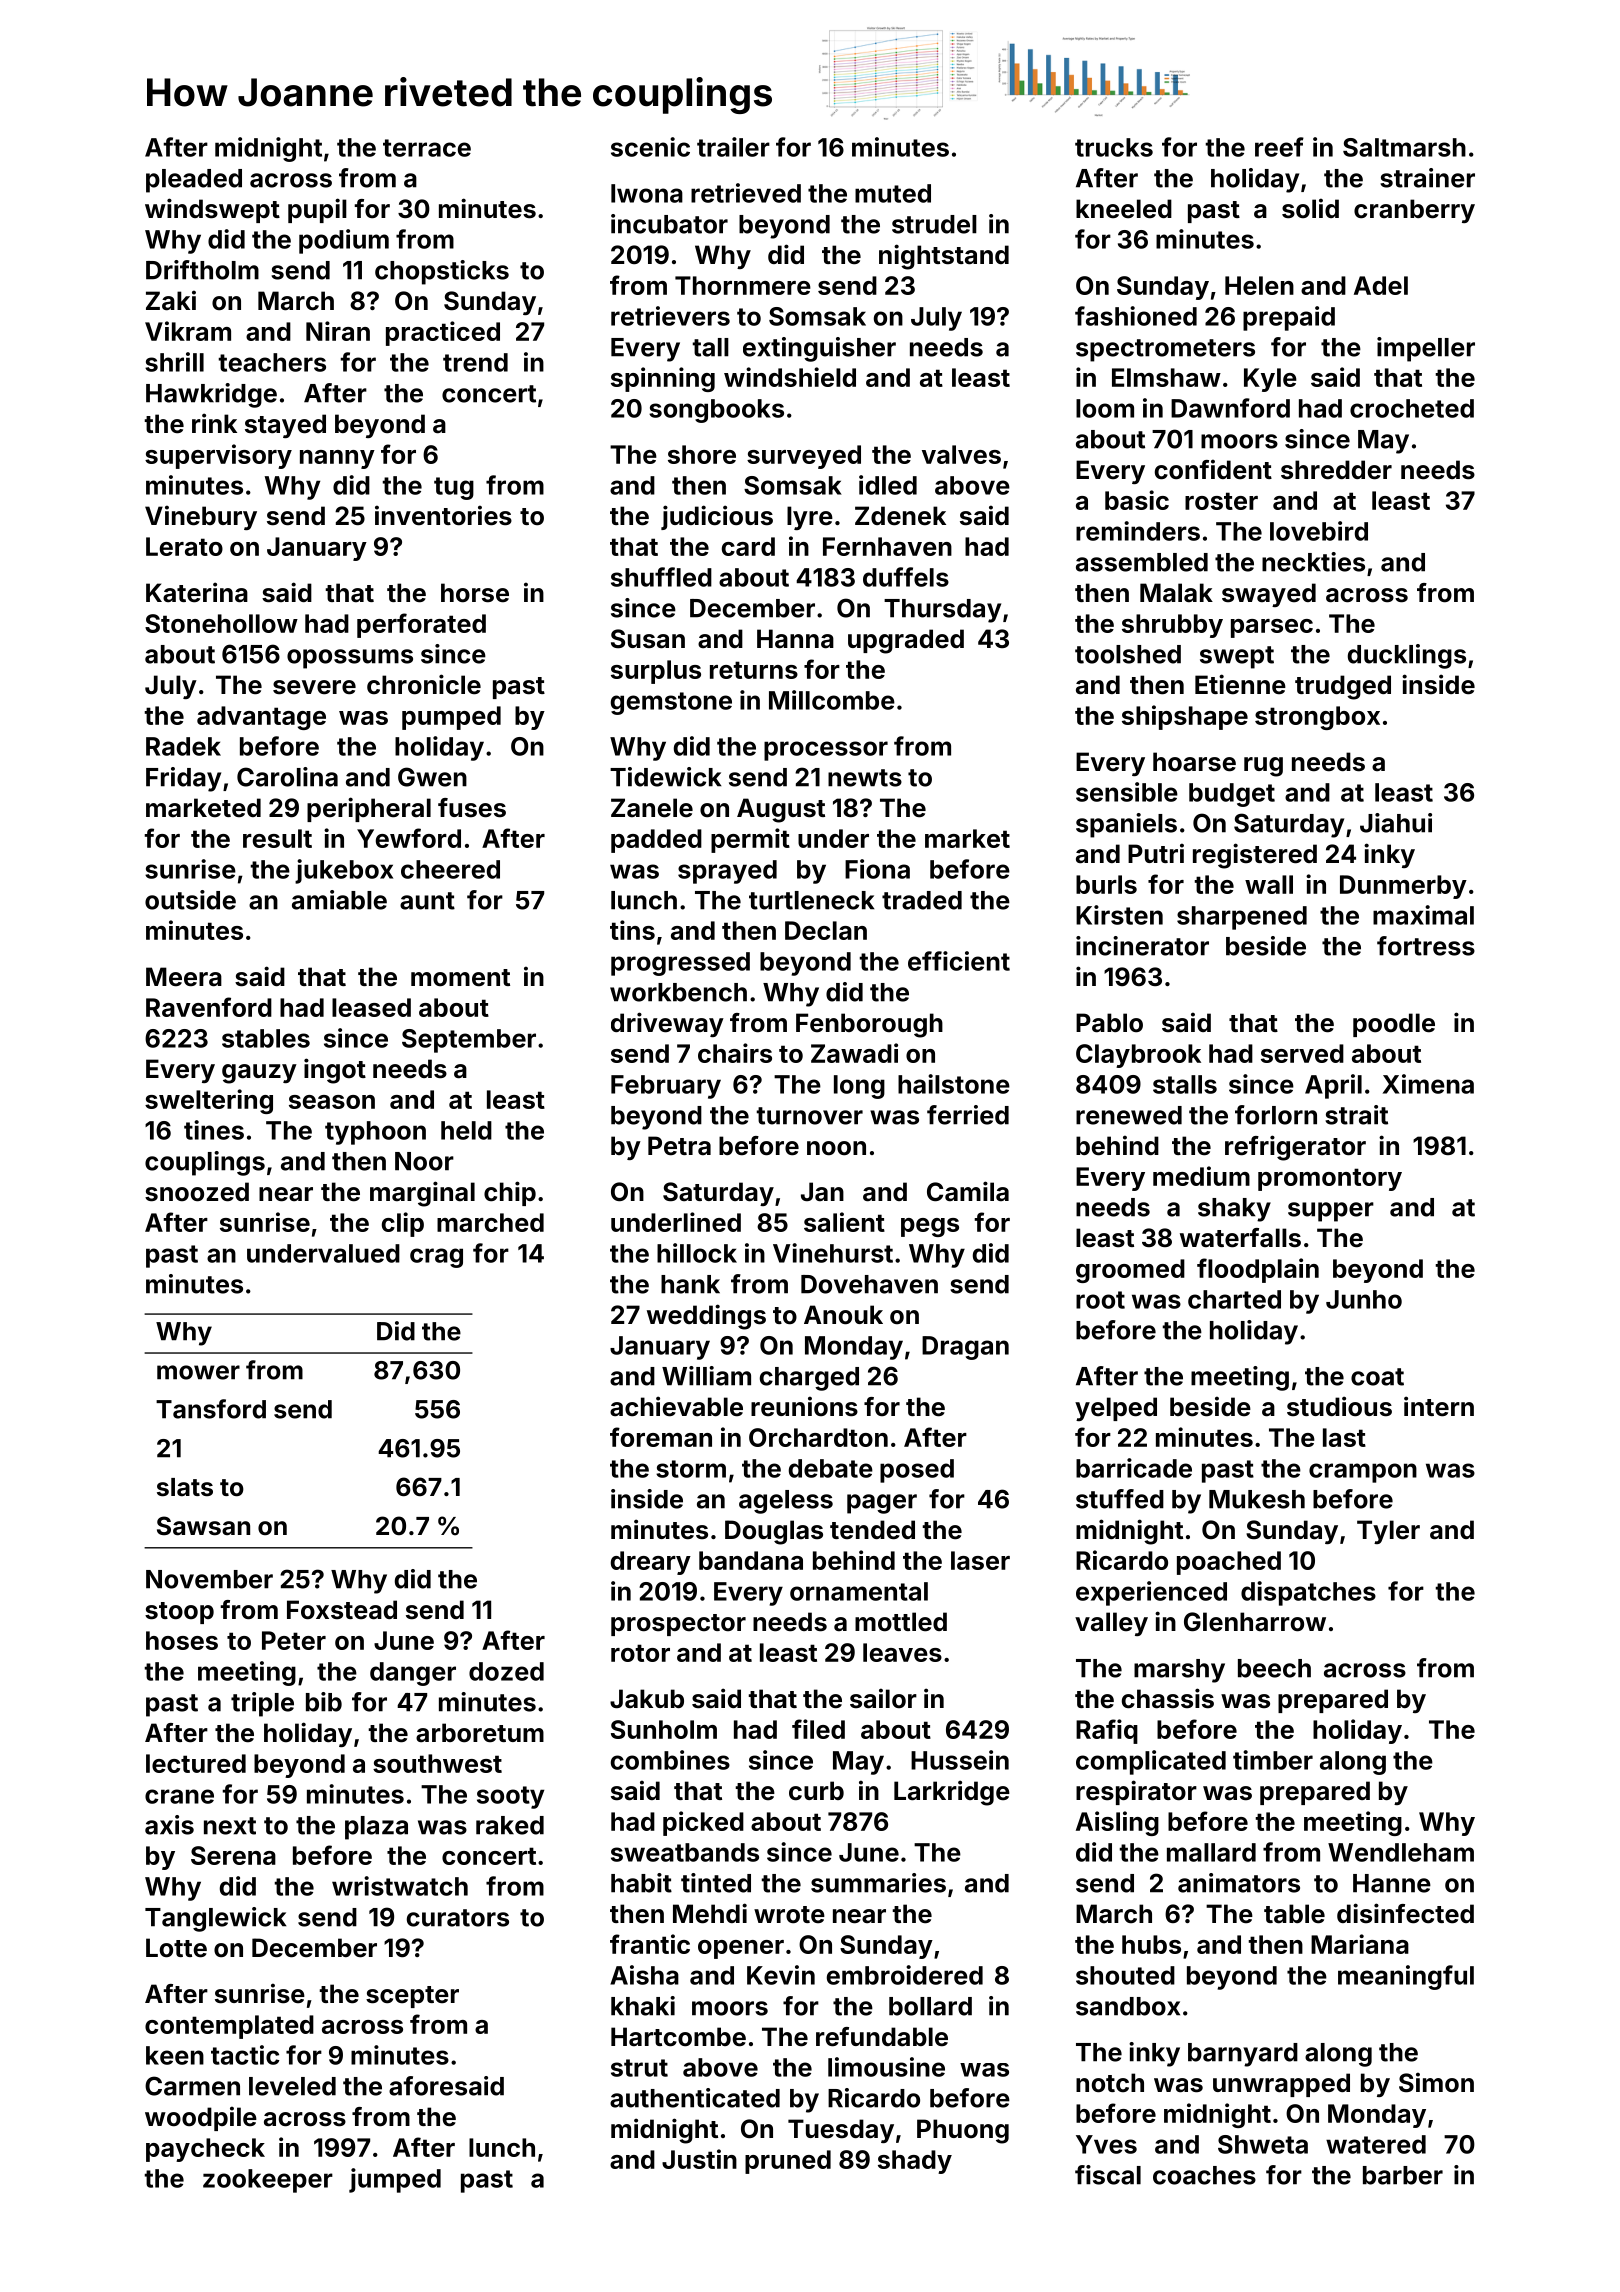 This screenshot has height=2292, width=1620. I want to click on newts, so click(865, 778).
